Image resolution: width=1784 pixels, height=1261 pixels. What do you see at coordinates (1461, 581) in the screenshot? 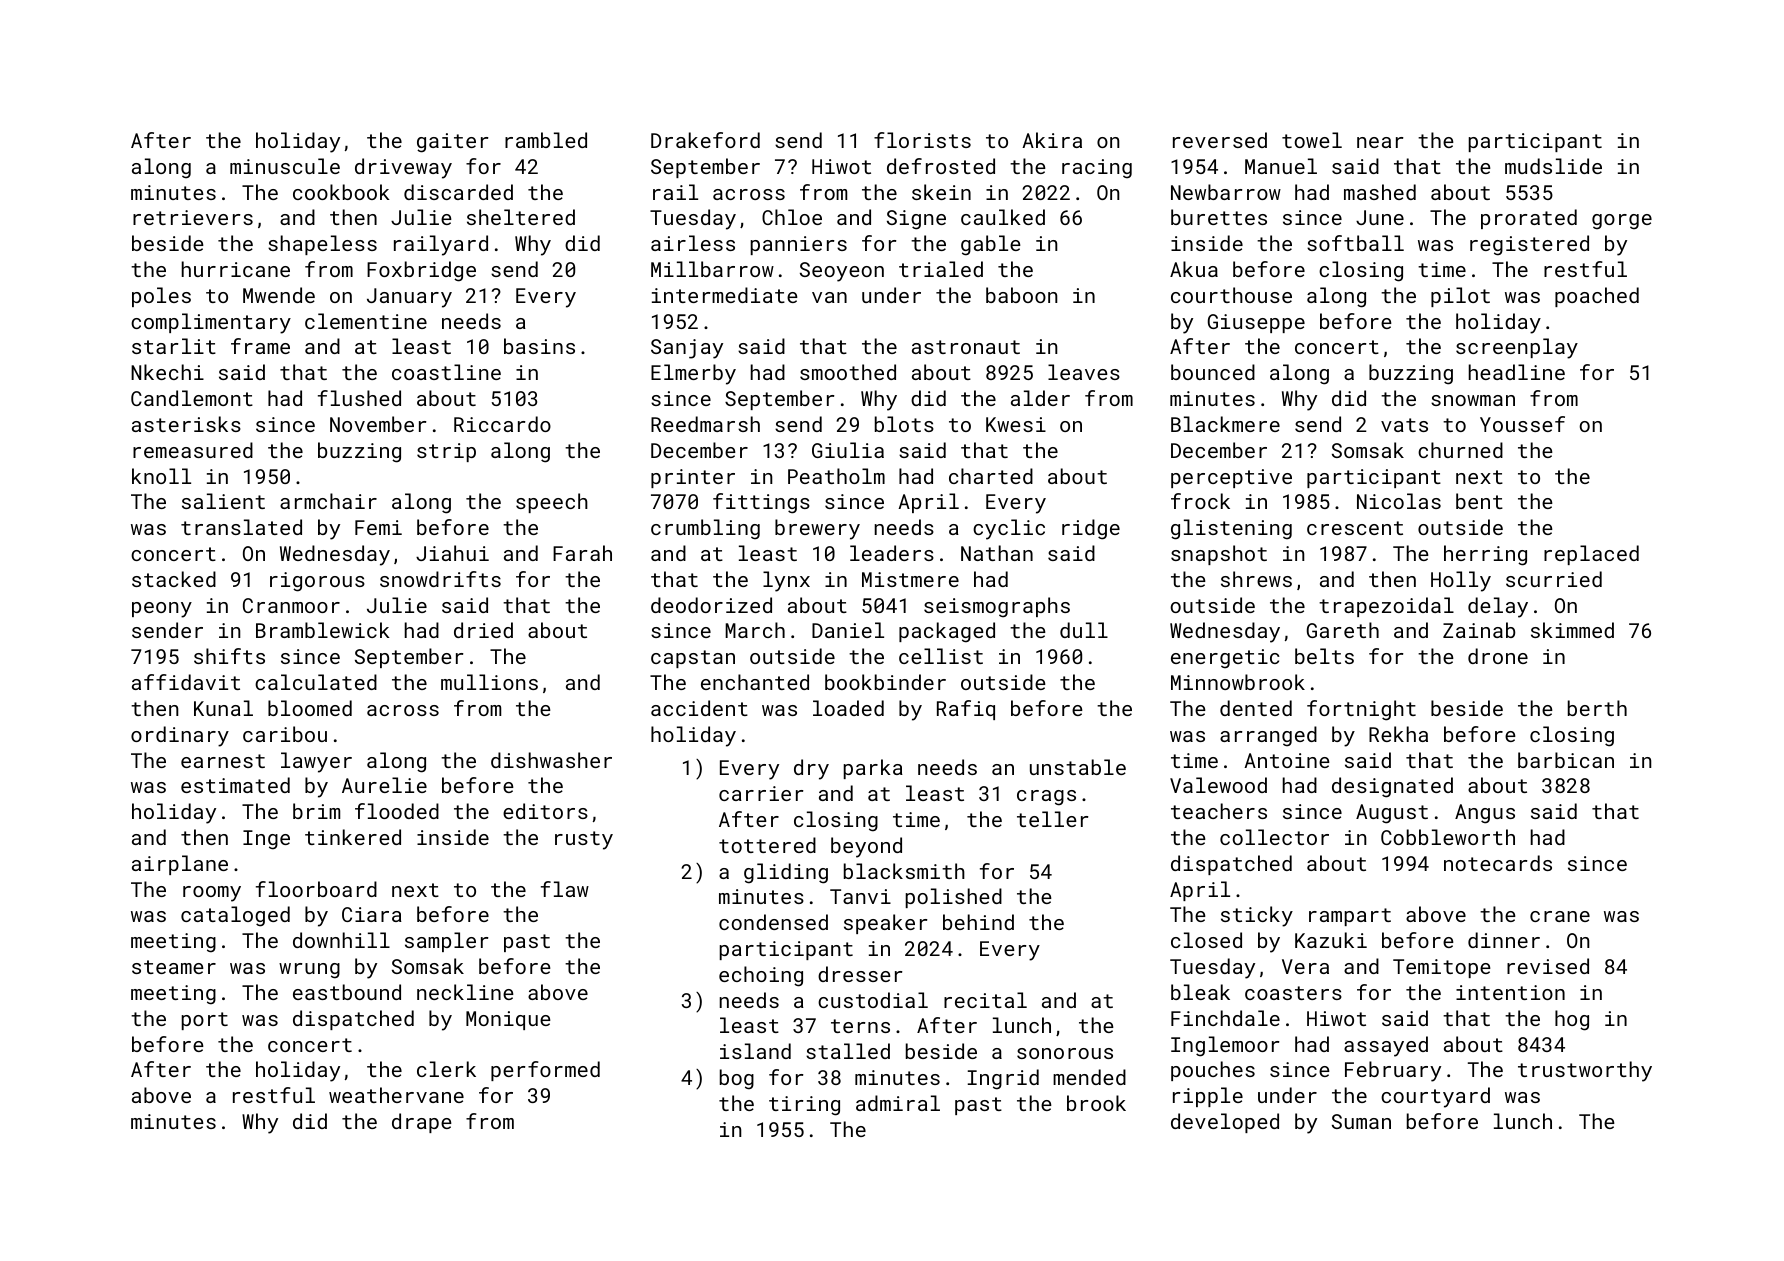
I see `Holly` at bounding box center [1461, 581].
